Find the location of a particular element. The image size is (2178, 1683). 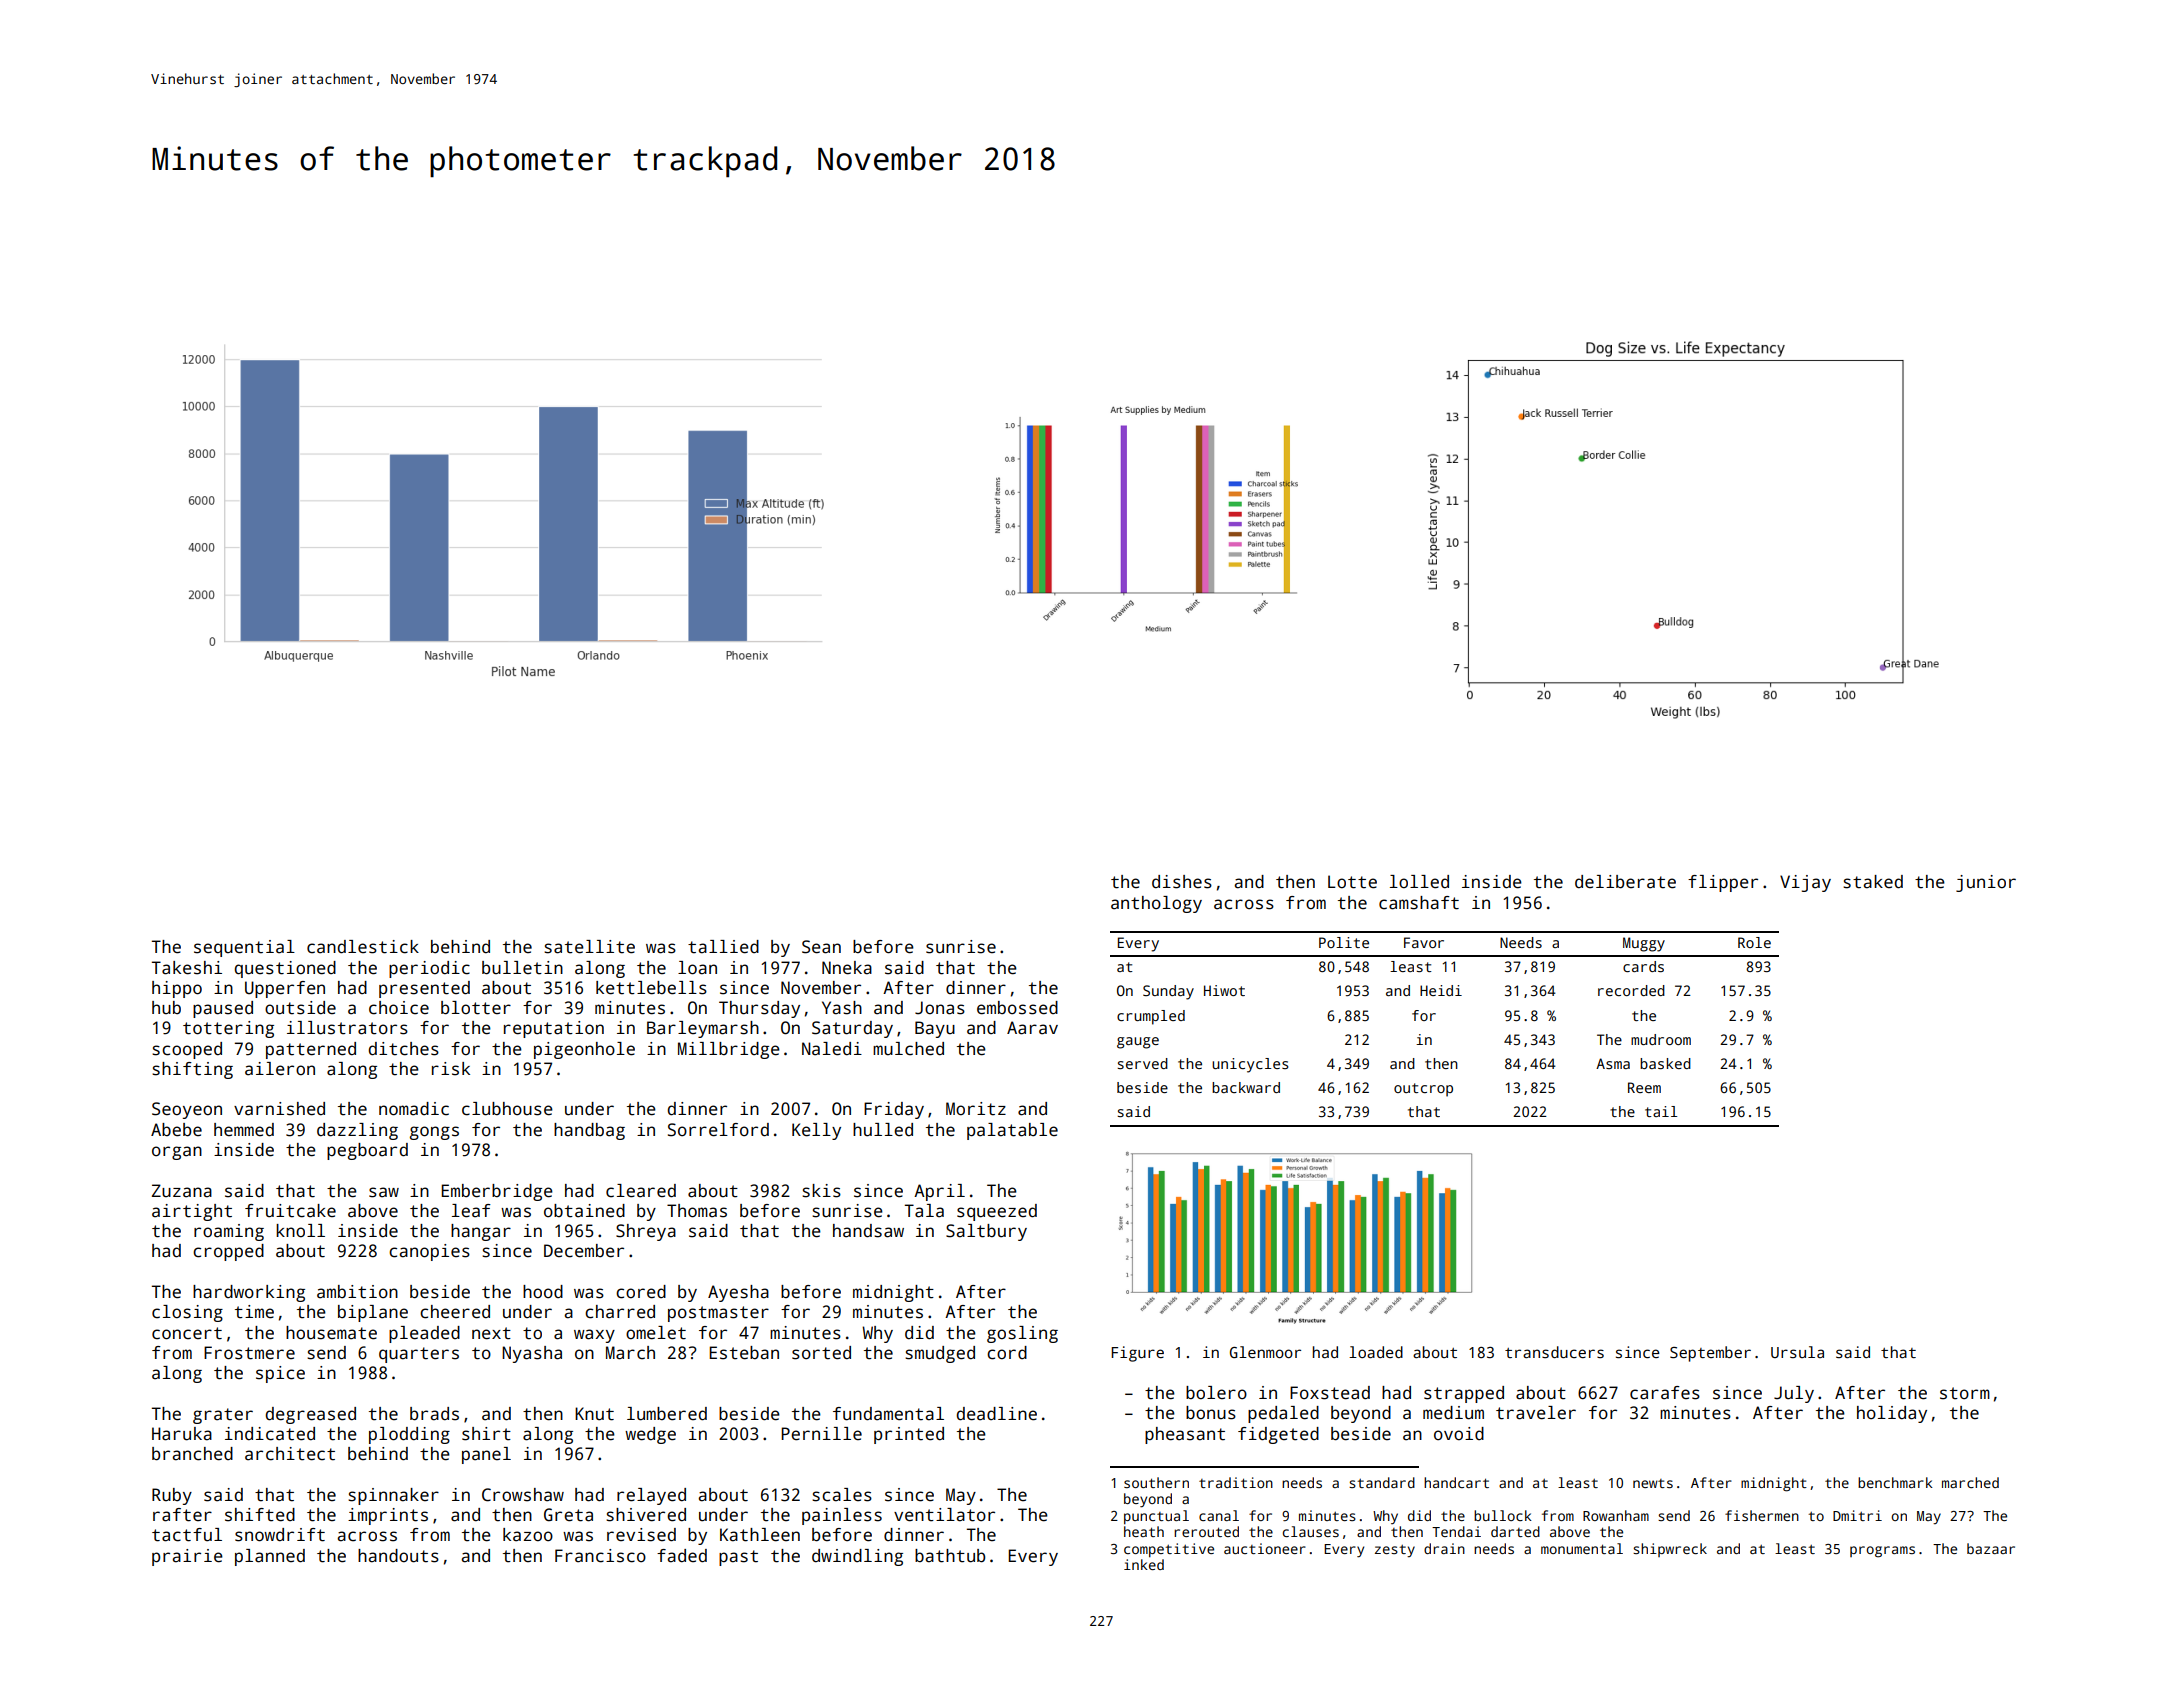

deliberate is located at coordinates (1625, 882).
